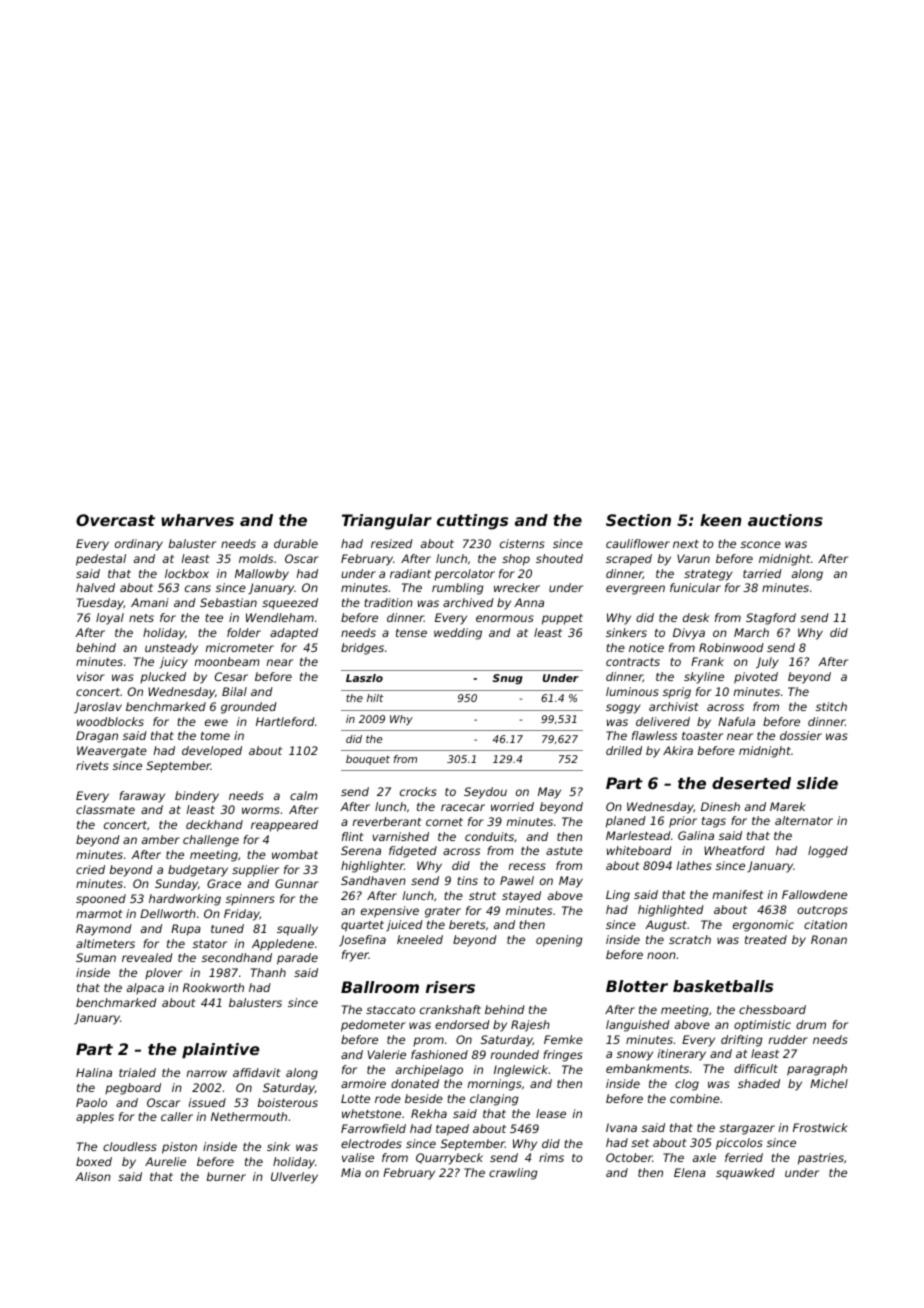  I want to click on Halina, so click(94, 1072).
